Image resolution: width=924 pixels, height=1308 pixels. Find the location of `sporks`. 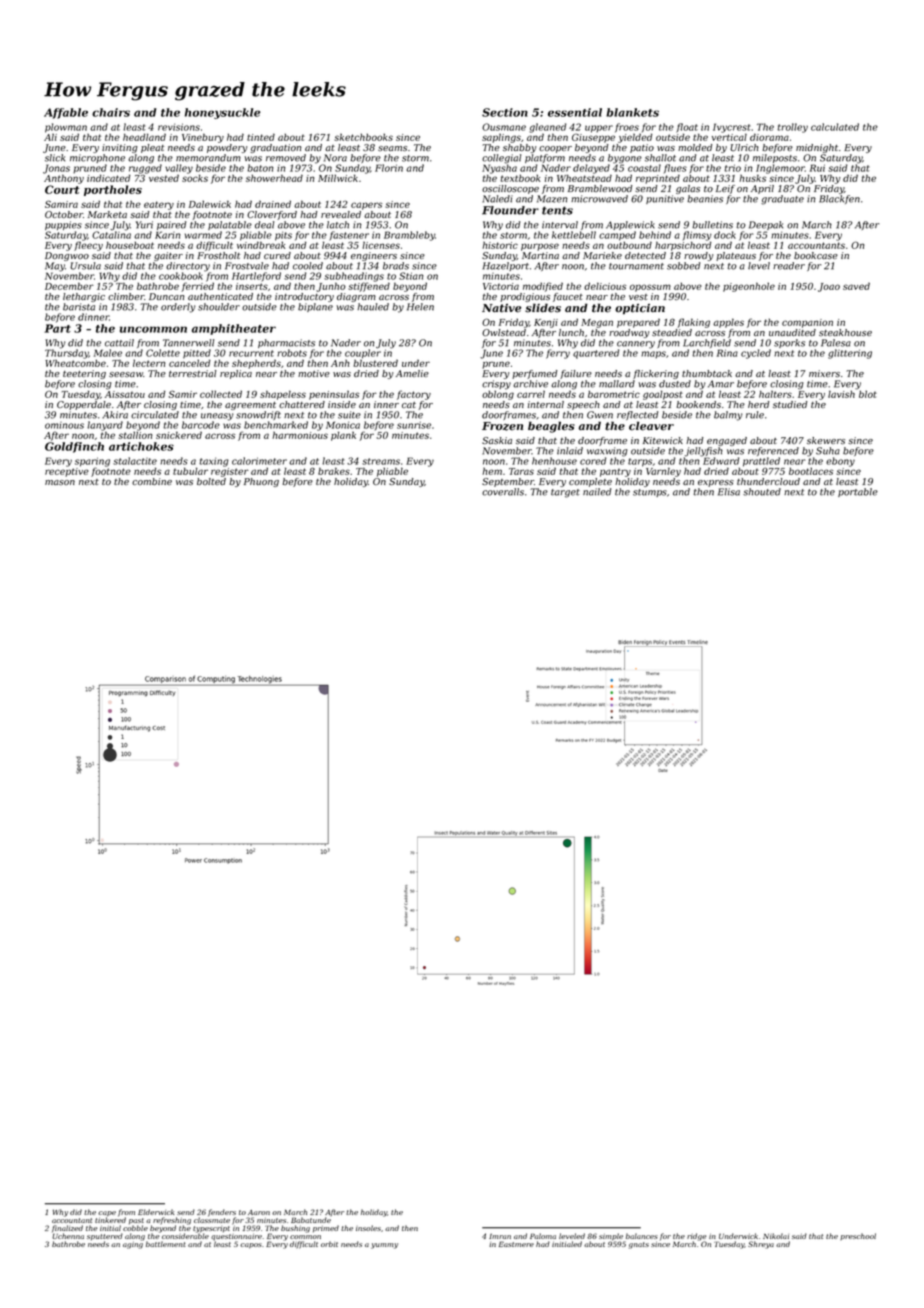

sporks is located at coordinates (789, 343).
